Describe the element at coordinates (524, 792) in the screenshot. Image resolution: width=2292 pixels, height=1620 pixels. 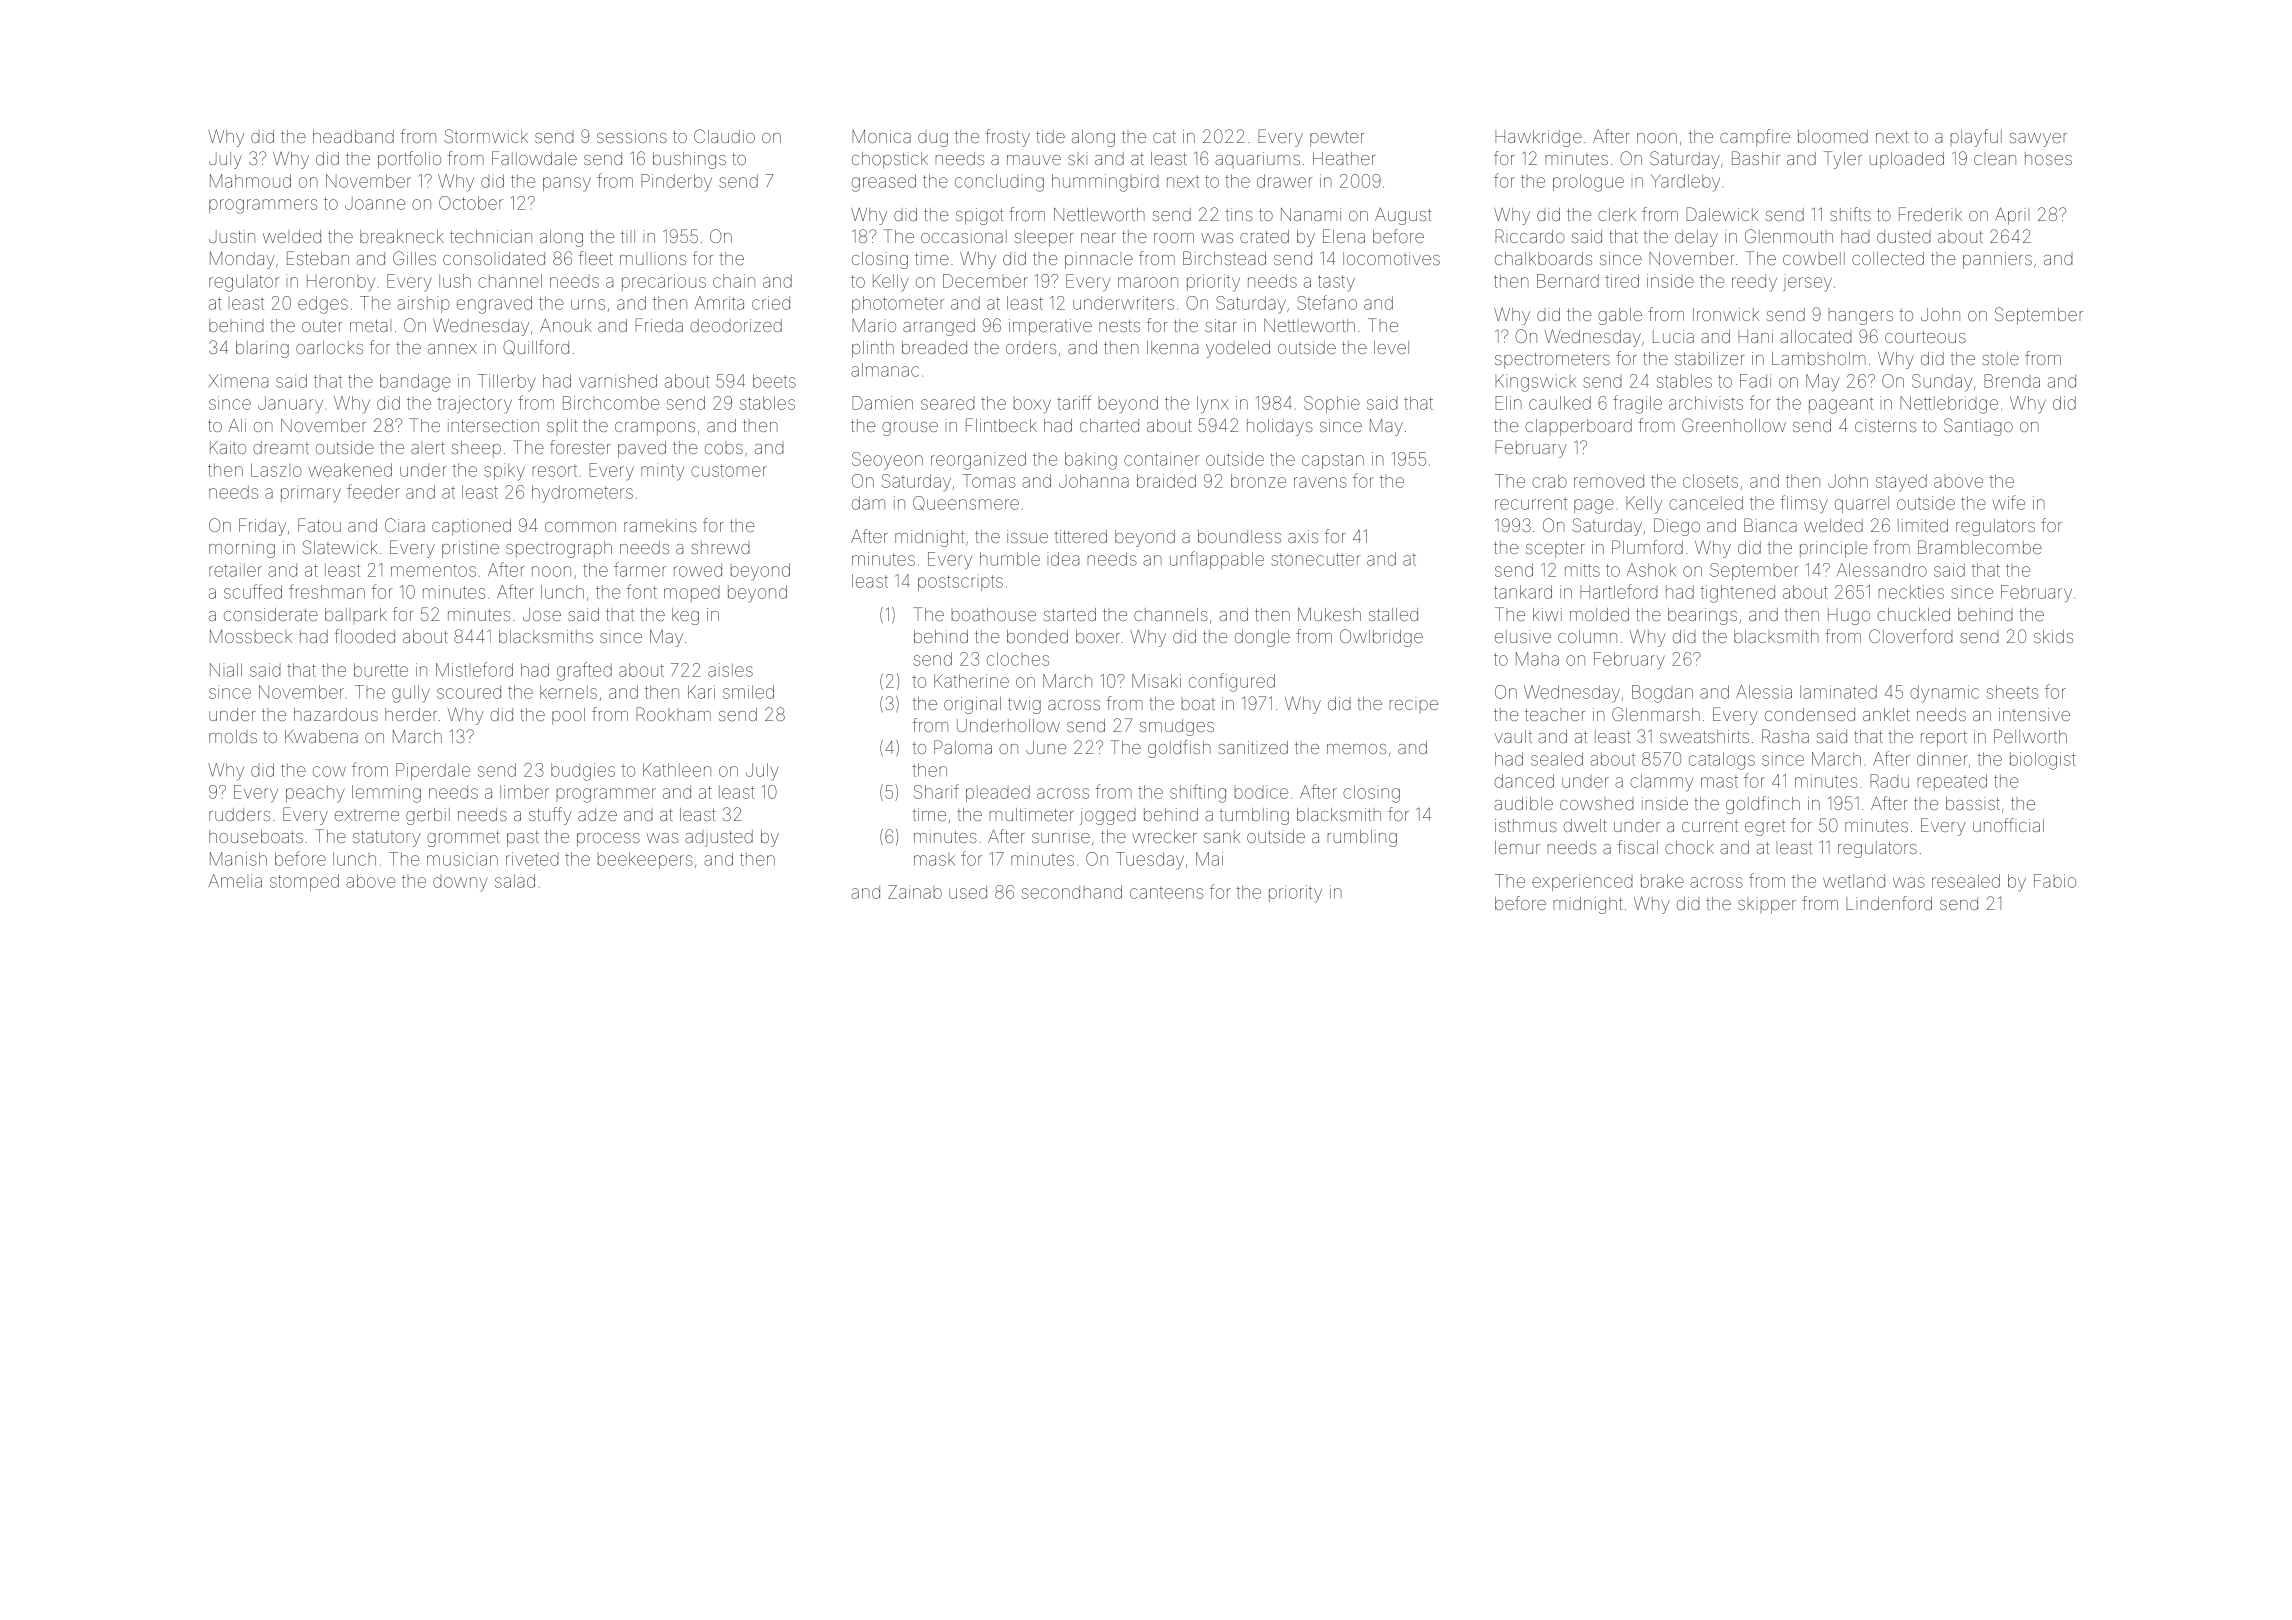
I see `limber` at that location.
